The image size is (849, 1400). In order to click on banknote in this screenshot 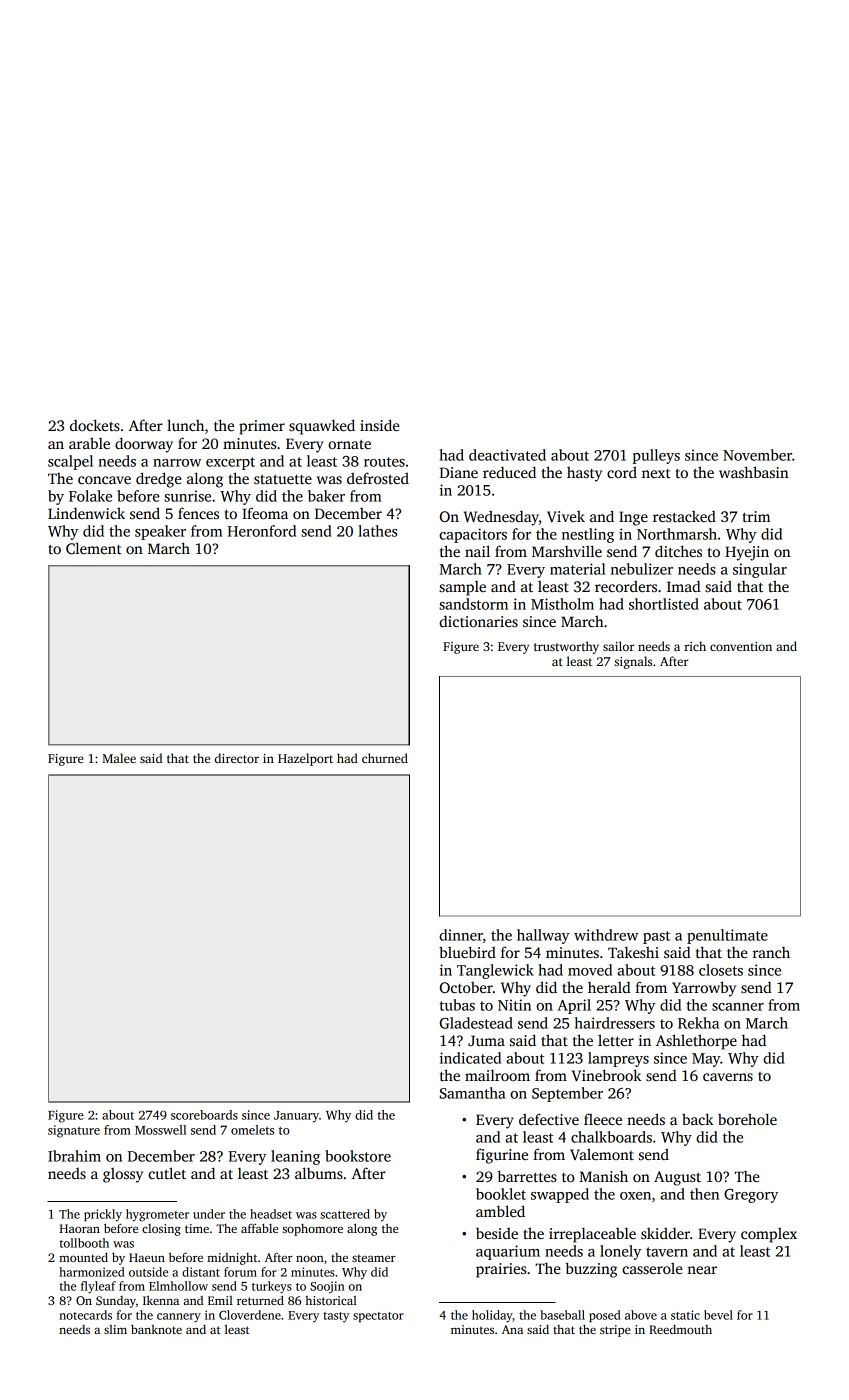, I will do `click(156, 1329)`.
